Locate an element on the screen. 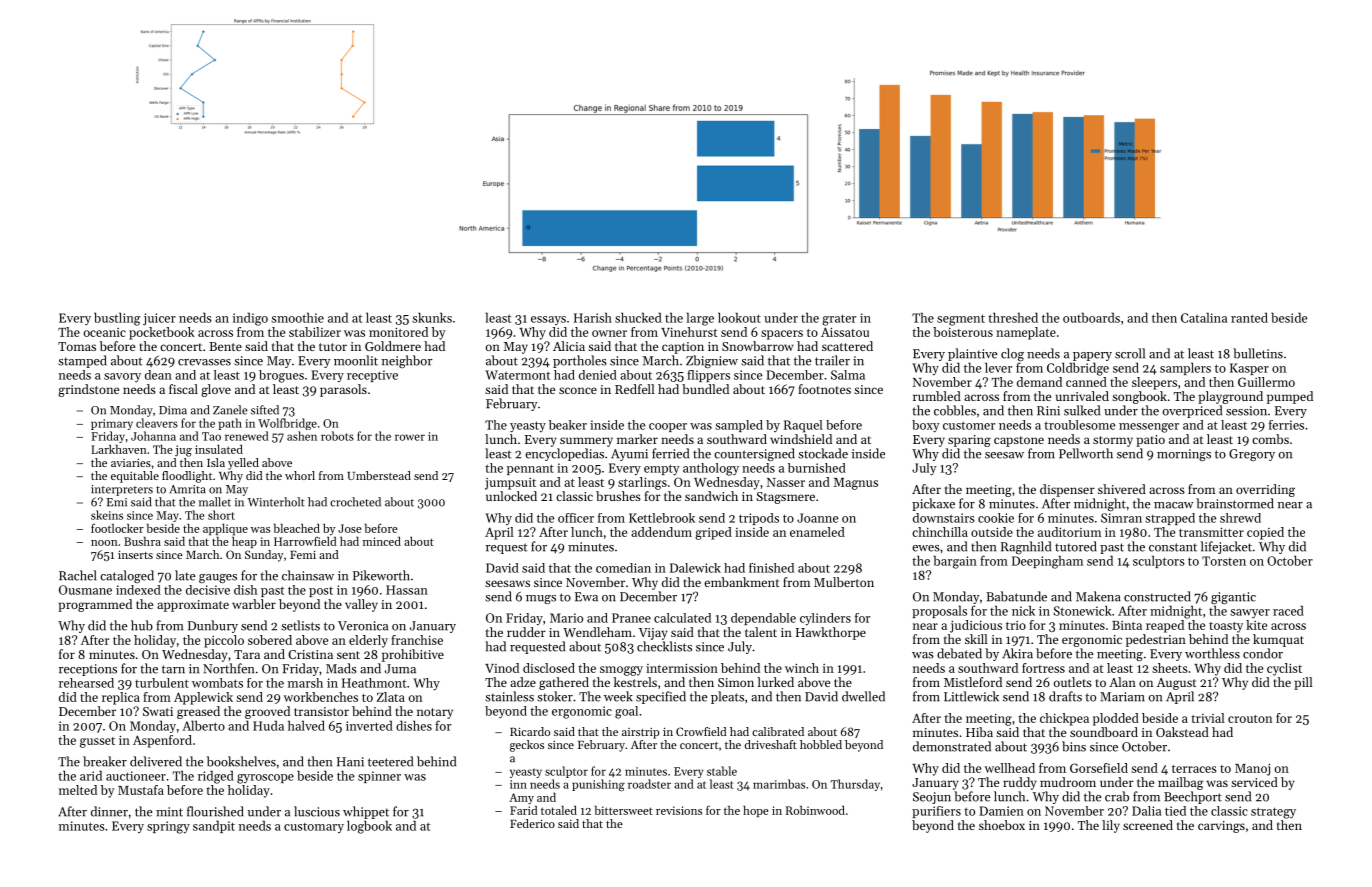  Hani is located at coordinates (350, 762).
